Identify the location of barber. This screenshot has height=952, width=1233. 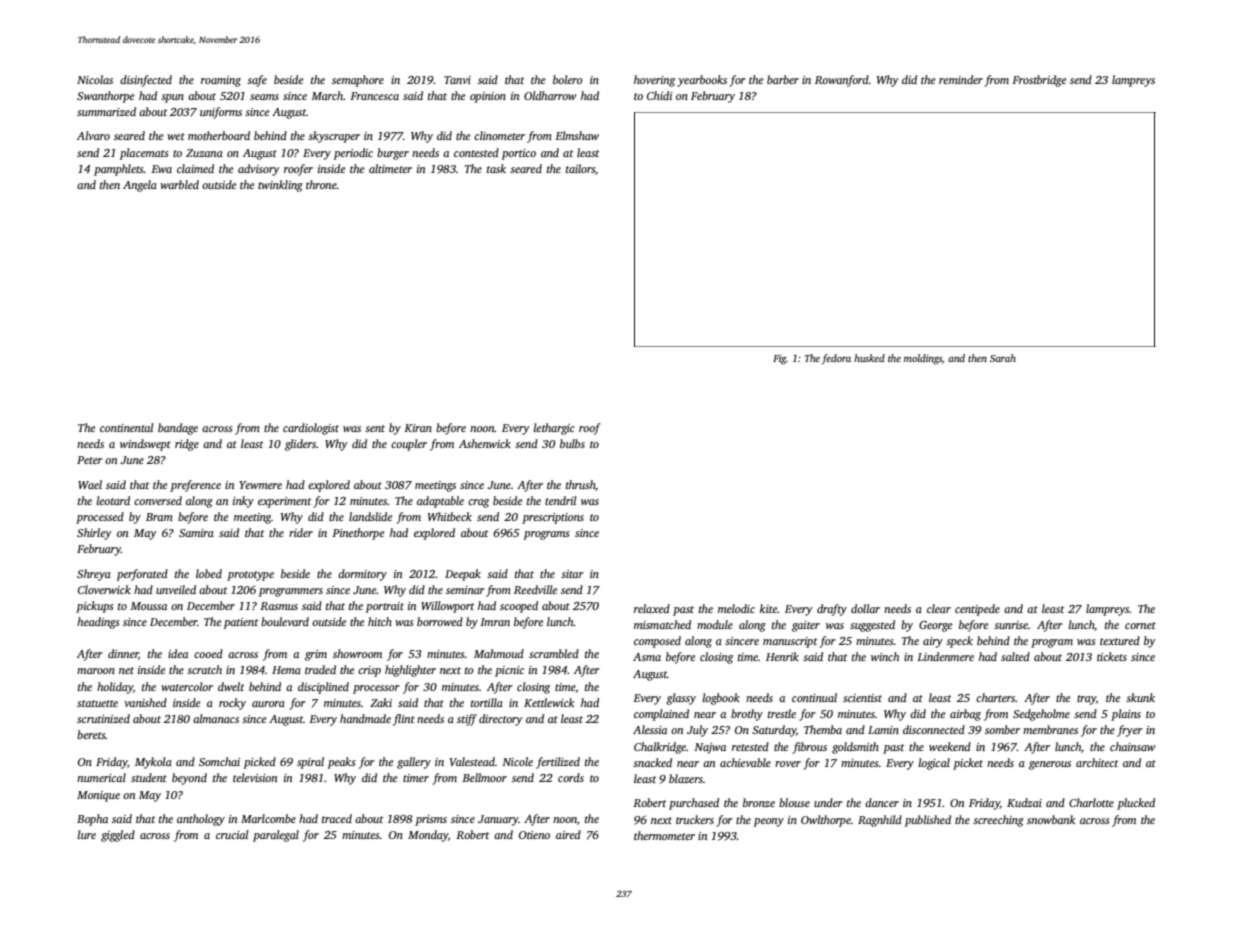
(783, 79).
